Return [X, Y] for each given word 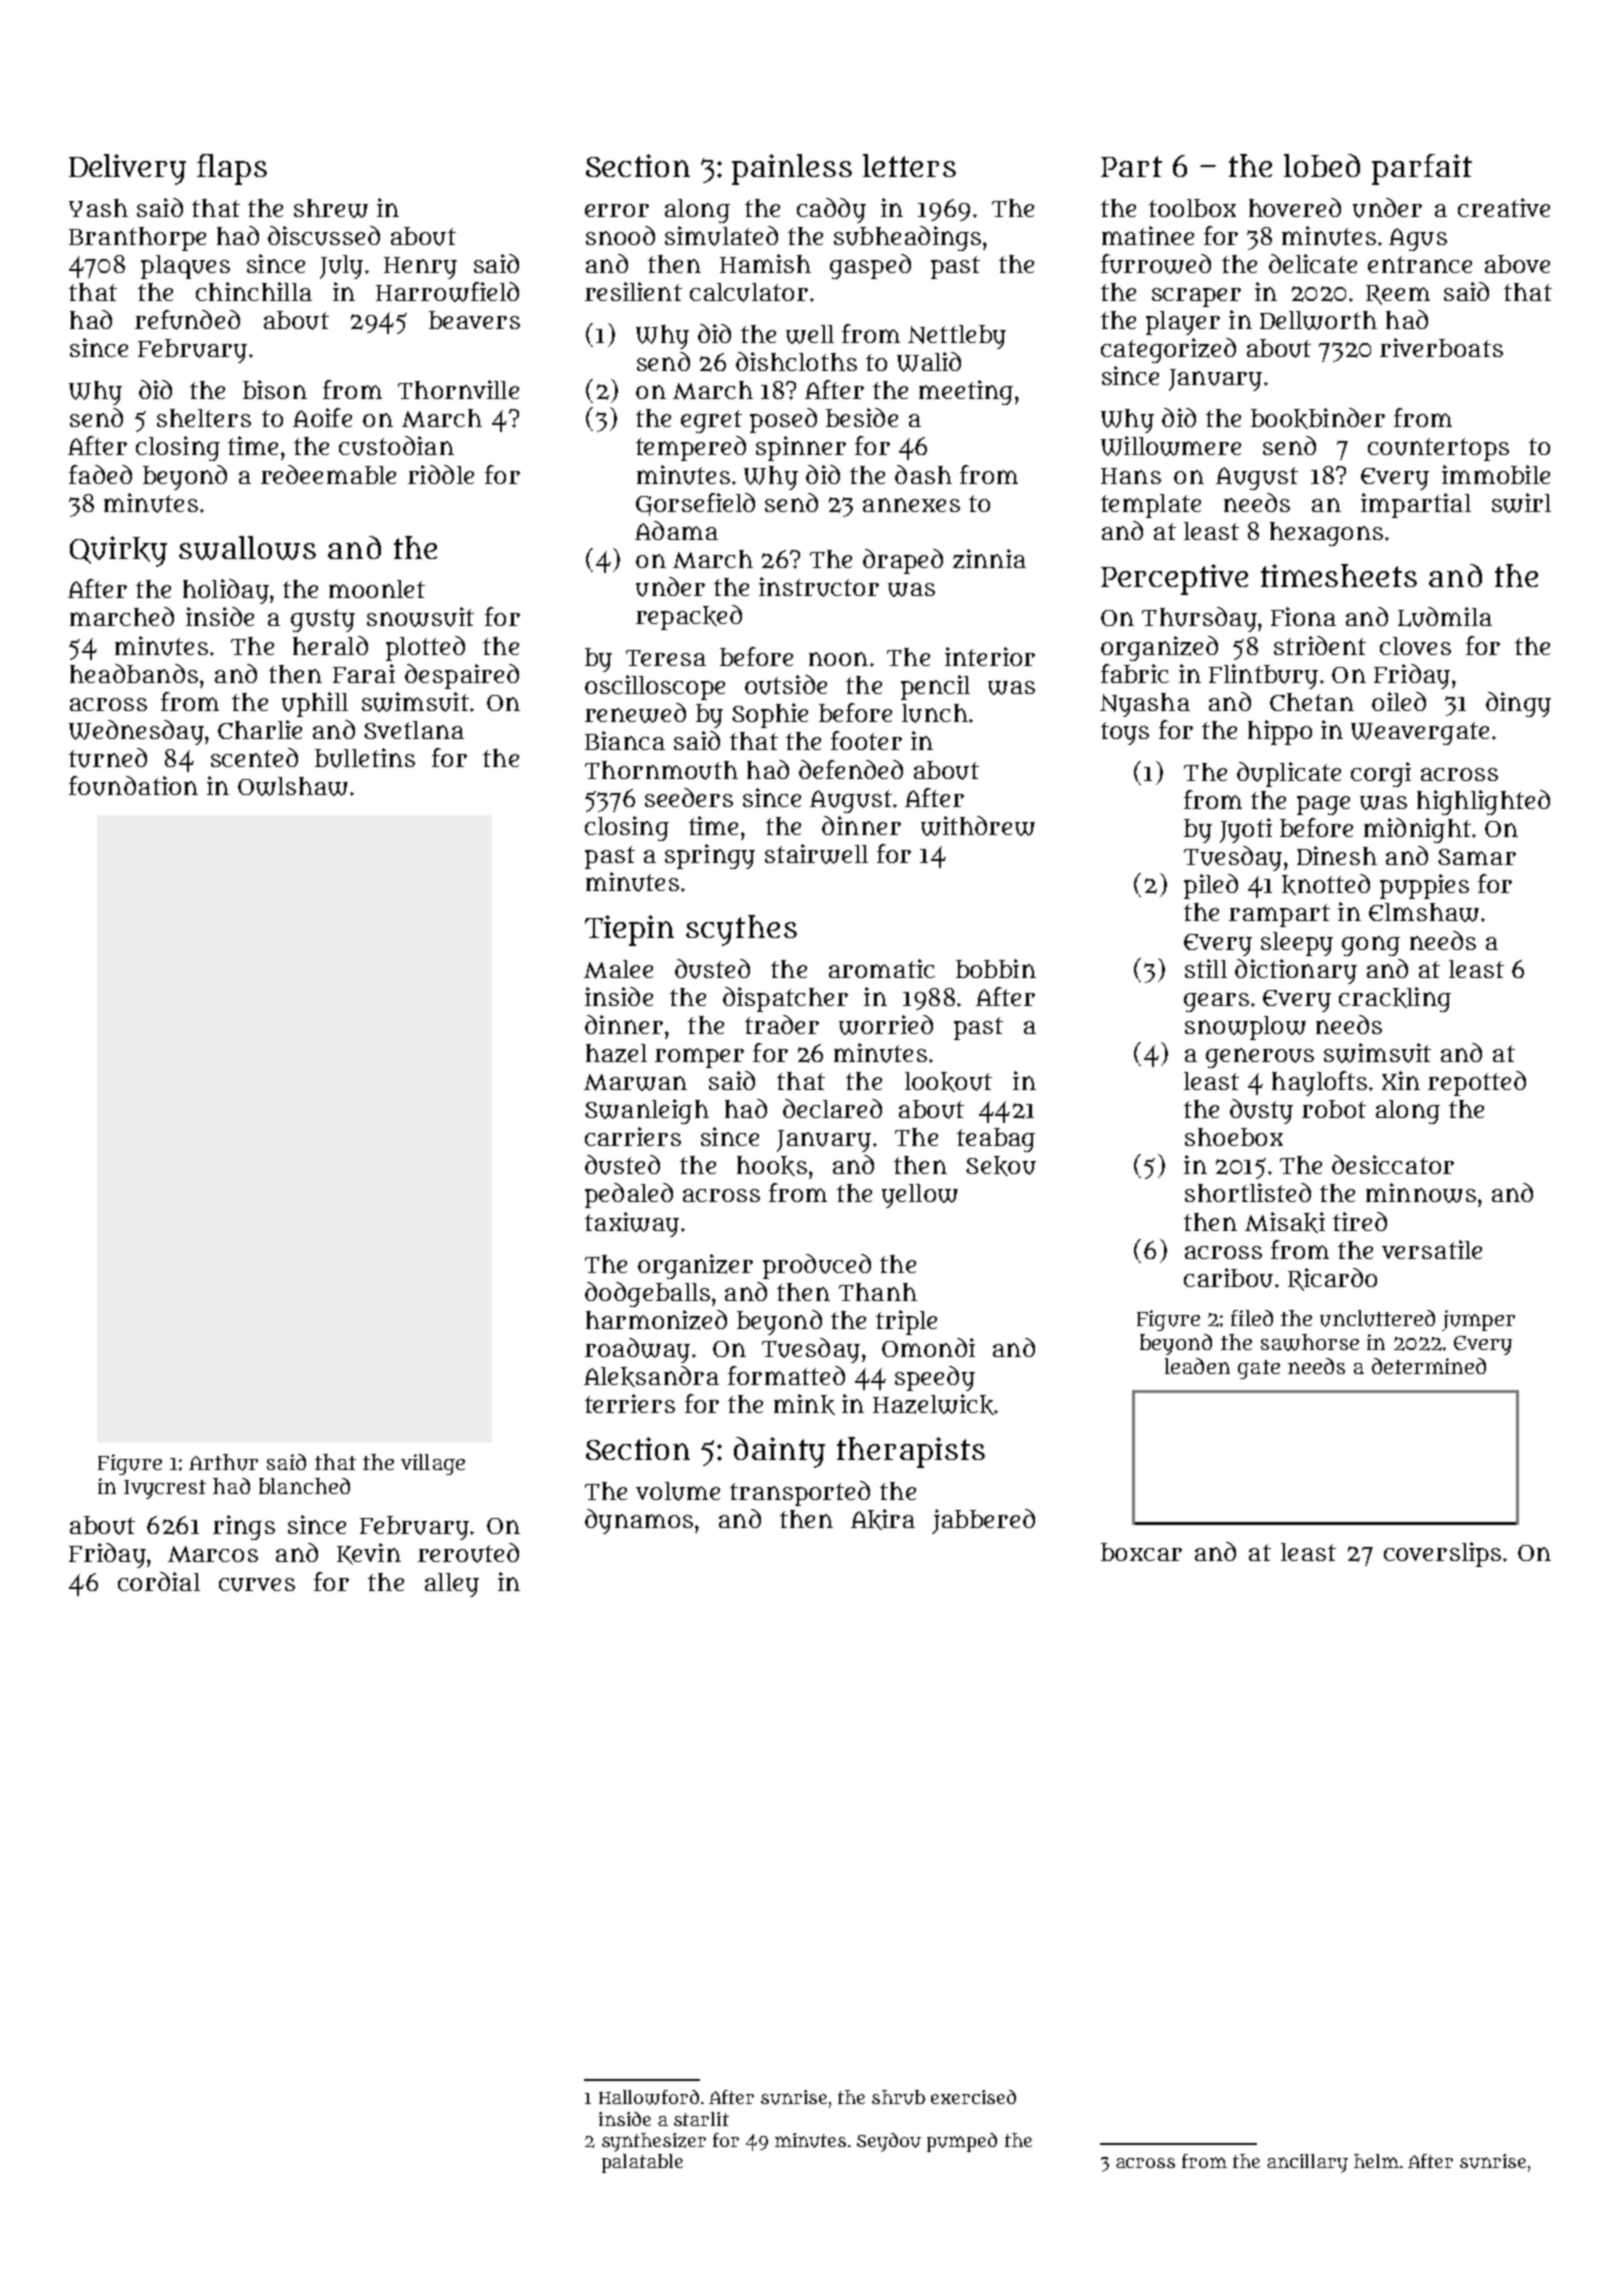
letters [909, 165]
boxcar [1141, 1552]
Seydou [889, 2142]
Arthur [223, 1462]
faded [100, 474]
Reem [1398, 295]
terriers [630, 1403]
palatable [642, 2163]
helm [1376, 2161]
